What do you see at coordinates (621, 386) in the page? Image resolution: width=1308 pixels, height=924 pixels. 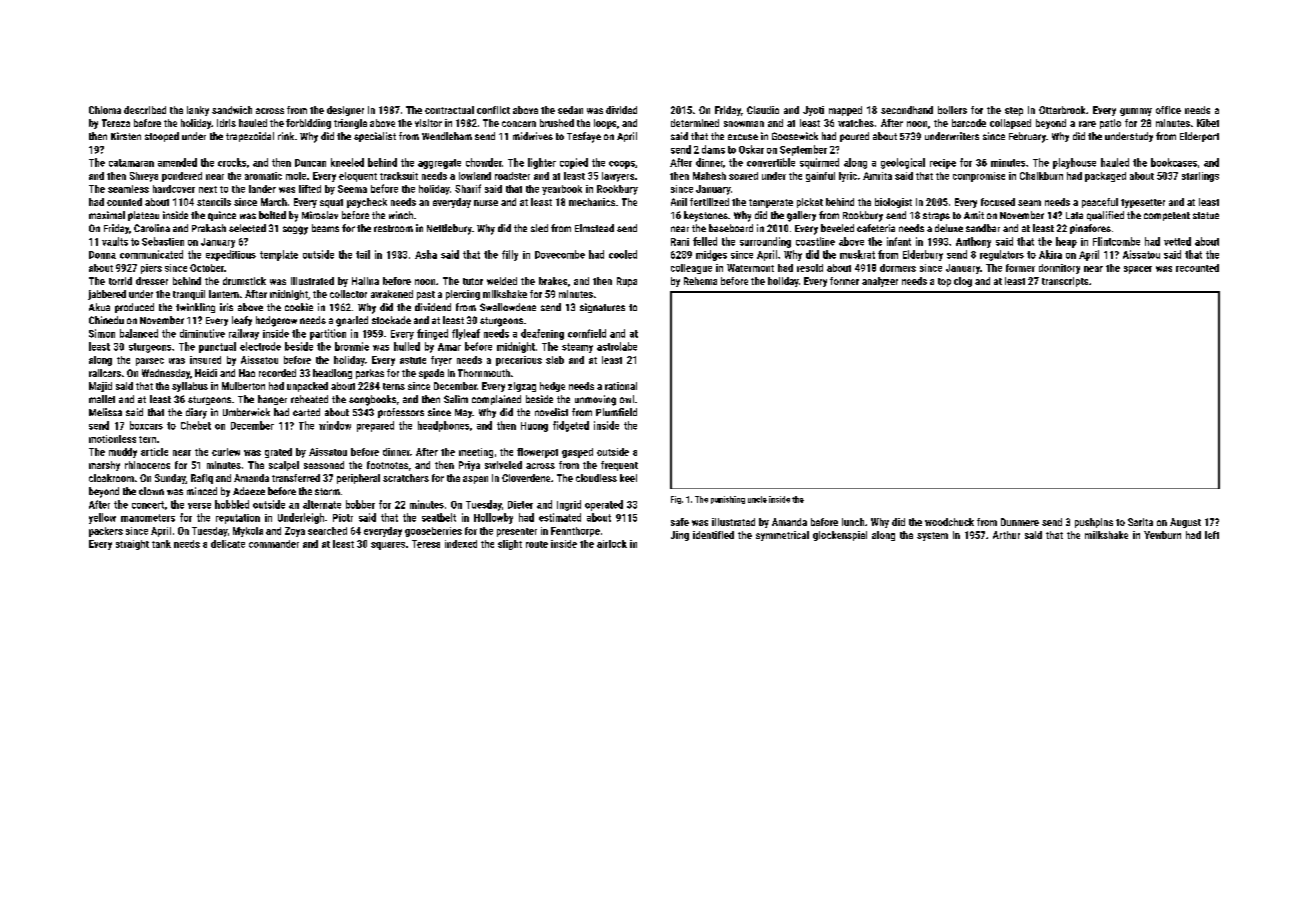 I see `rational` at bounding box center [621, 386].
